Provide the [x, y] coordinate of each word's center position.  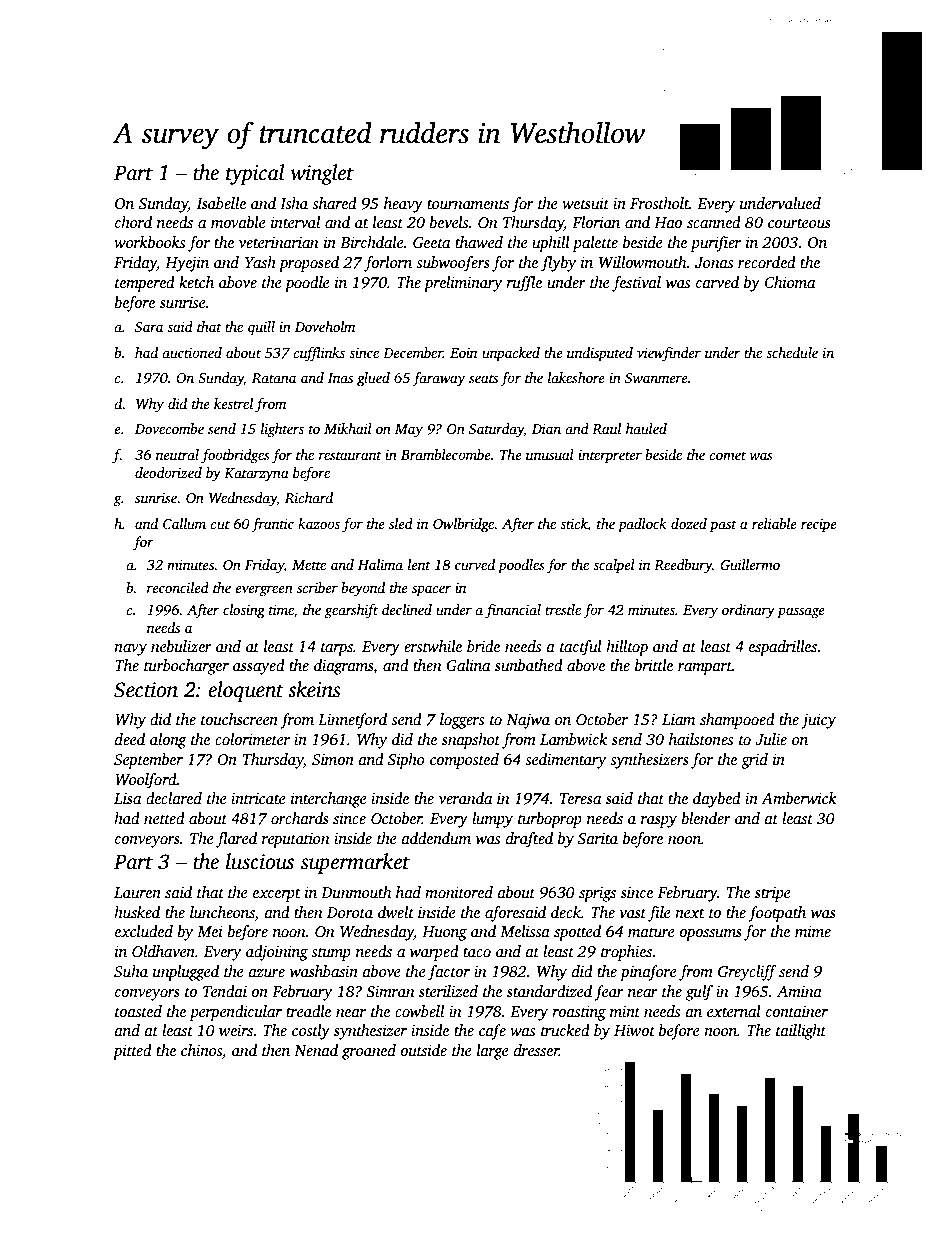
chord [133, 222]
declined [407, 609]
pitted [132, 1052]
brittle [654, 665]
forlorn [388, 264]
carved [717, 282]
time [281, 609]
